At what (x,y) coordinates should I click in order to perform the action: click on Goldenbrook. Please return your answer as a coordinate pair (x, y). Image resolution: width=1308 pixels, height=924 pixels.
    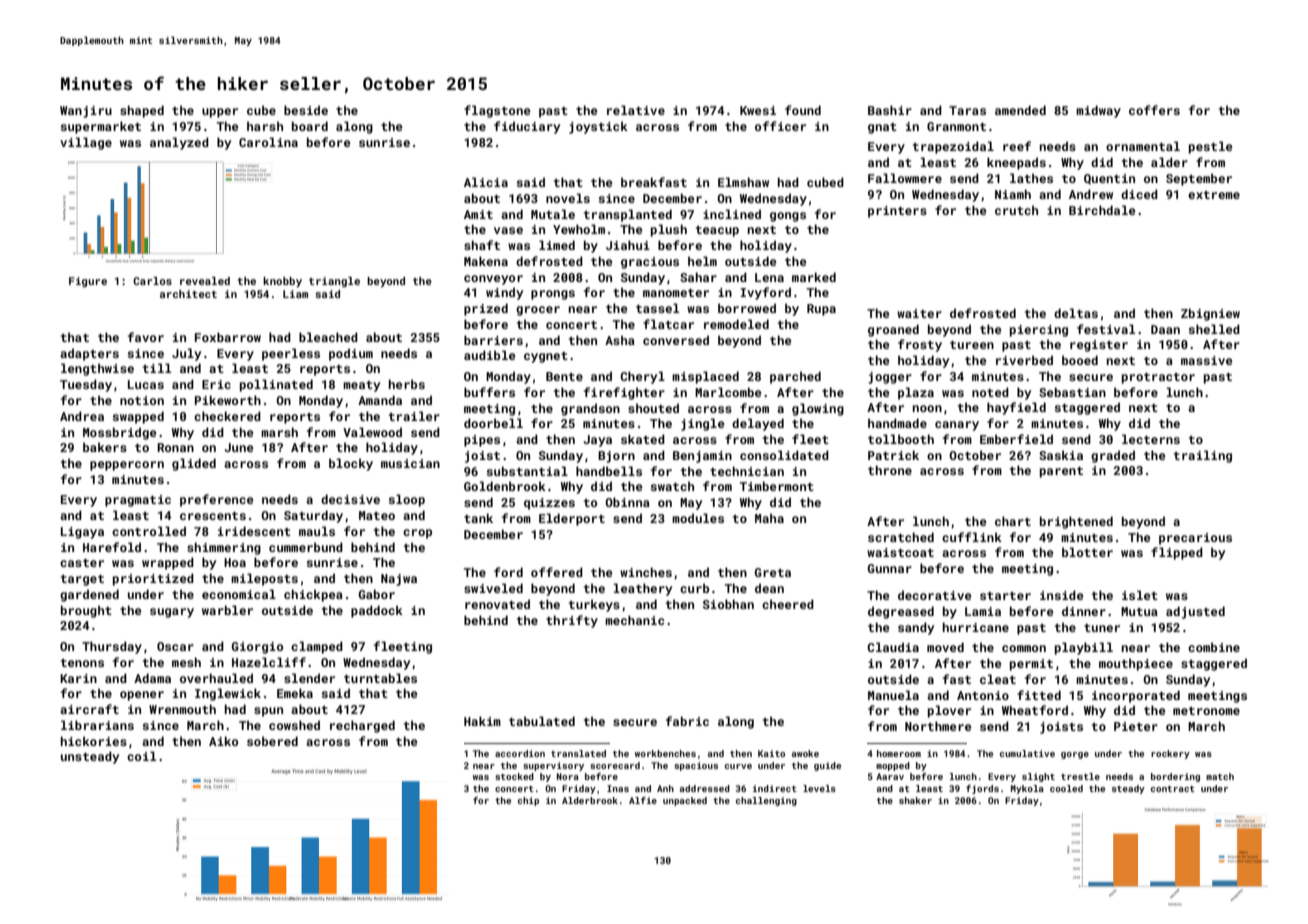
    Looking at the image, I should click on (505, 486).
